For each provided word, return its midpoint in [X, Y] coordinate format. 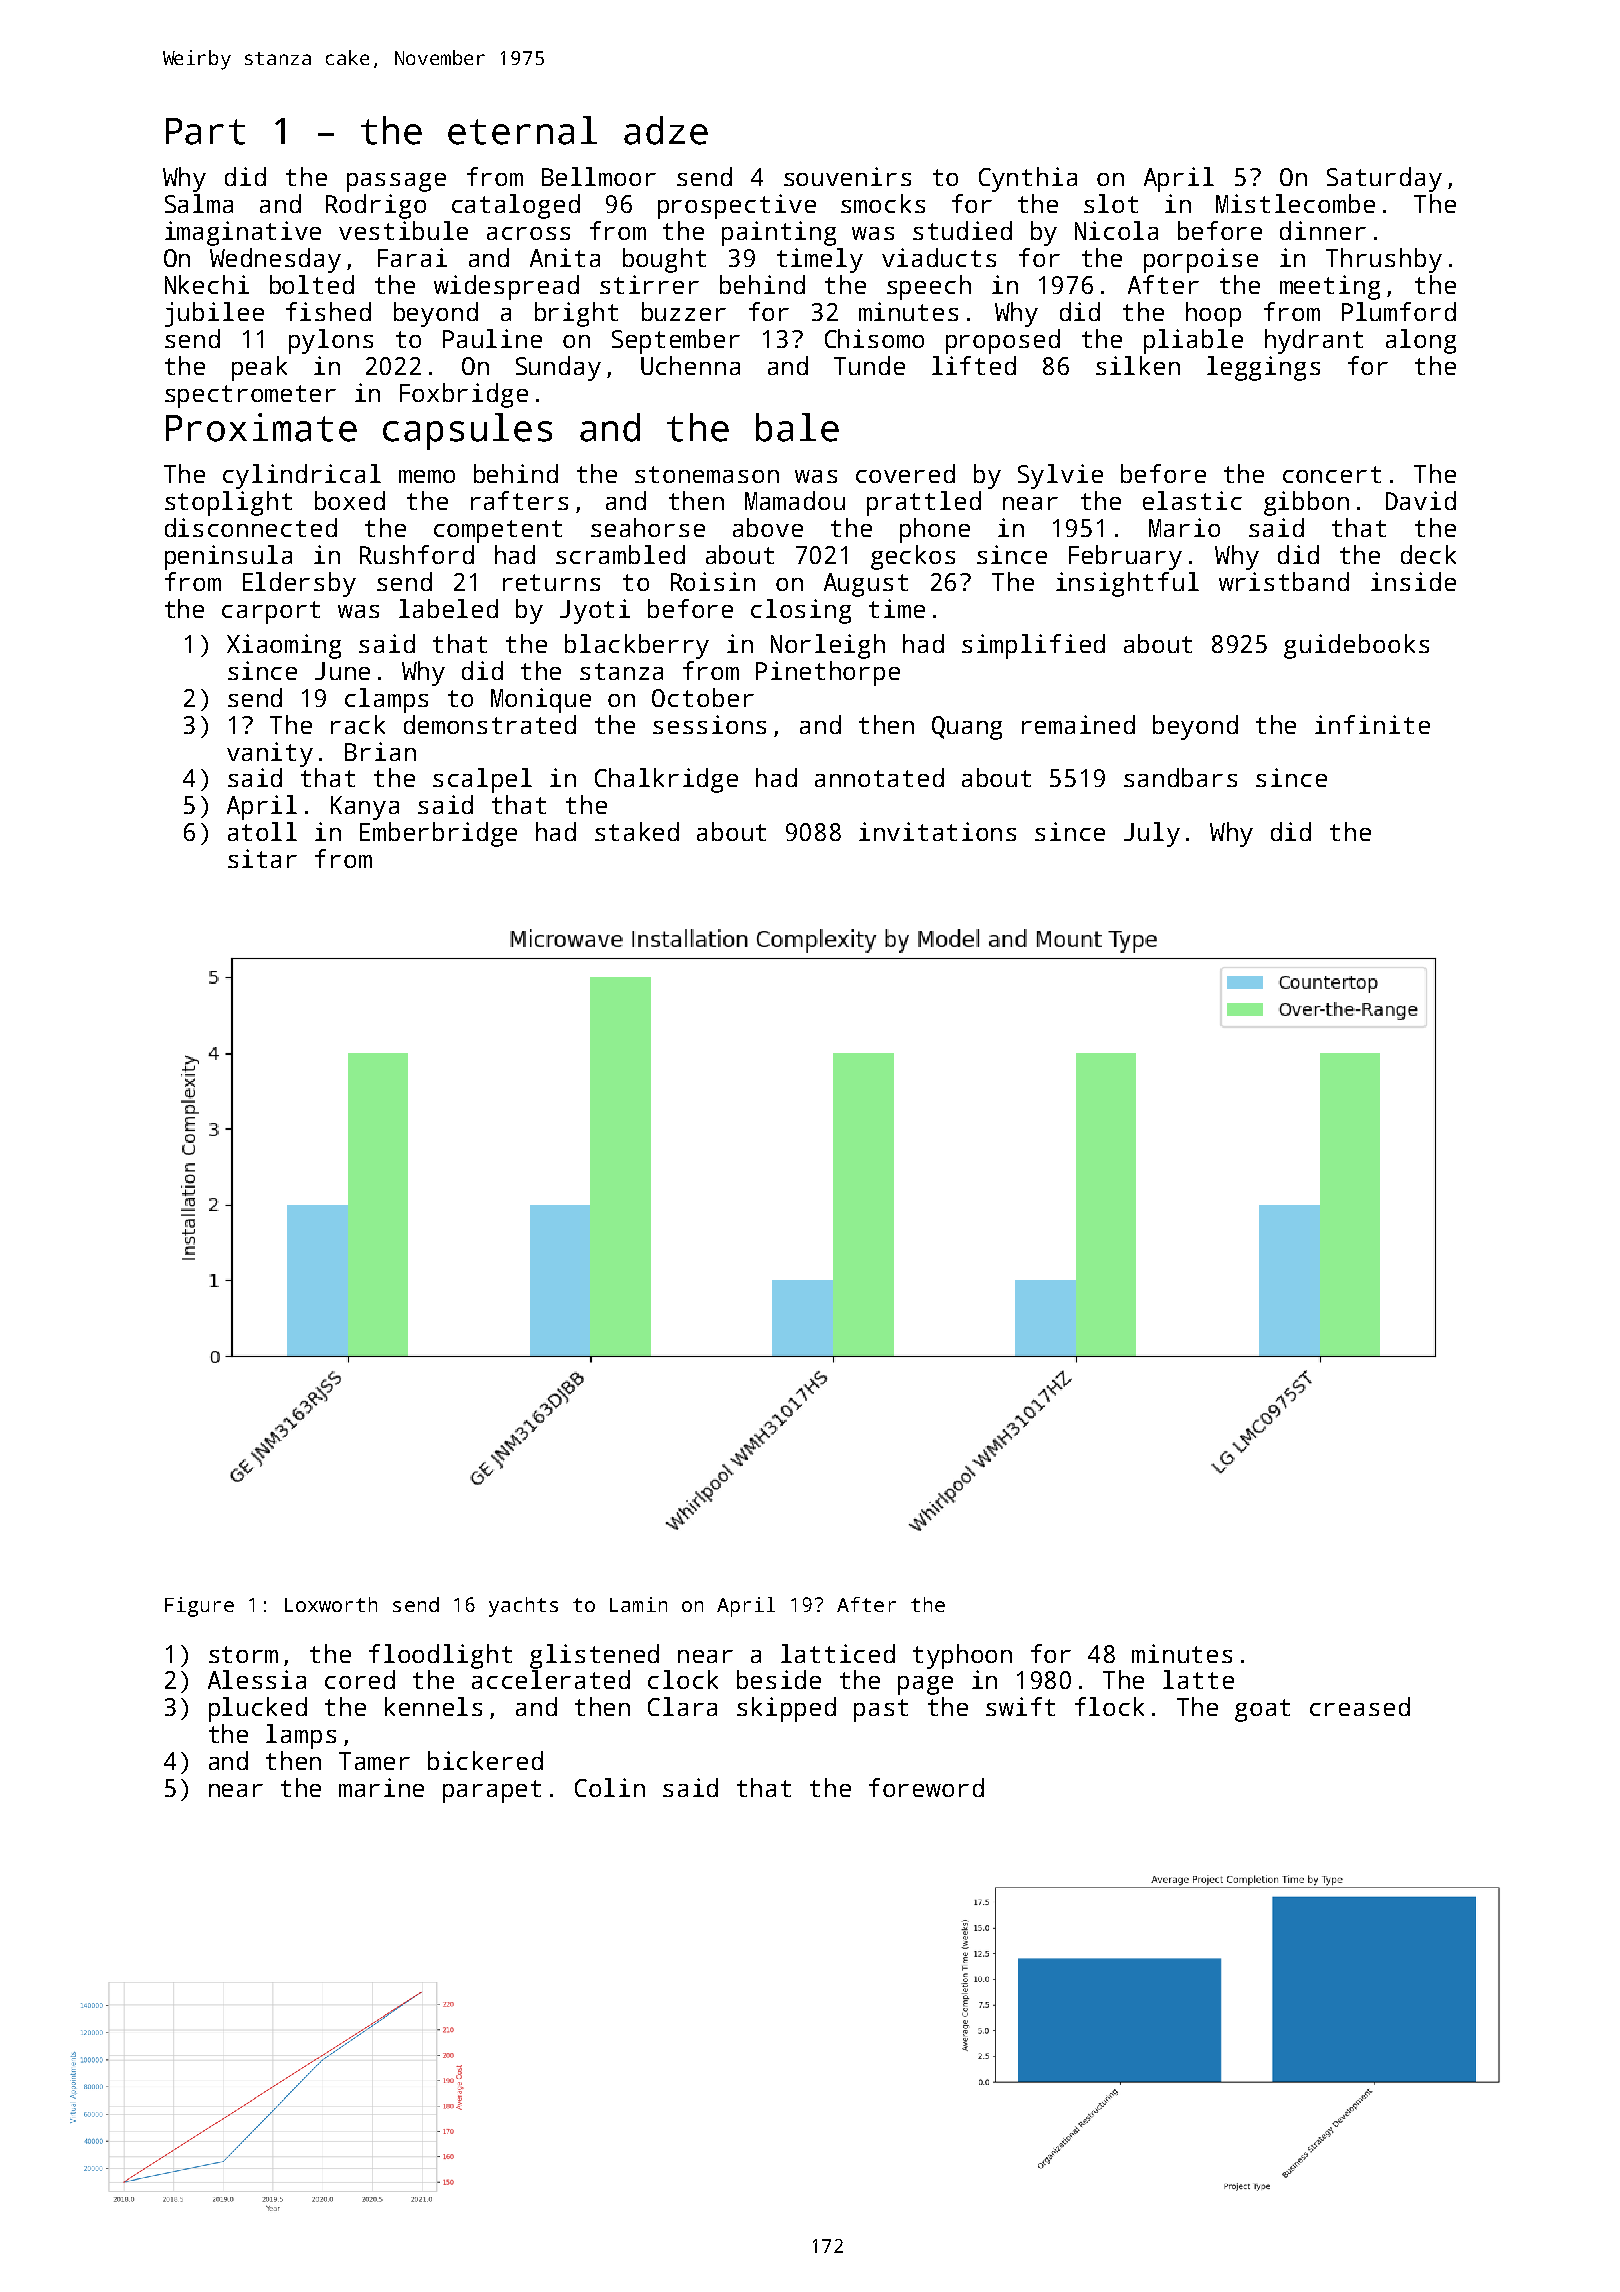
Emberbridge [438, 834]
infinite [1372, 724]
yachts [523, 1607]
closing [801, 611]
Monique [541, 700]
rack [358, 724]
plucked [258, 1709]
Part [205, 131]
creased [1360, 1706]
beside [779, 1679]
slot [1111, 203]
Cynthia [1028, 179]
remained [1078, 724]
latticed [838, 1653]
